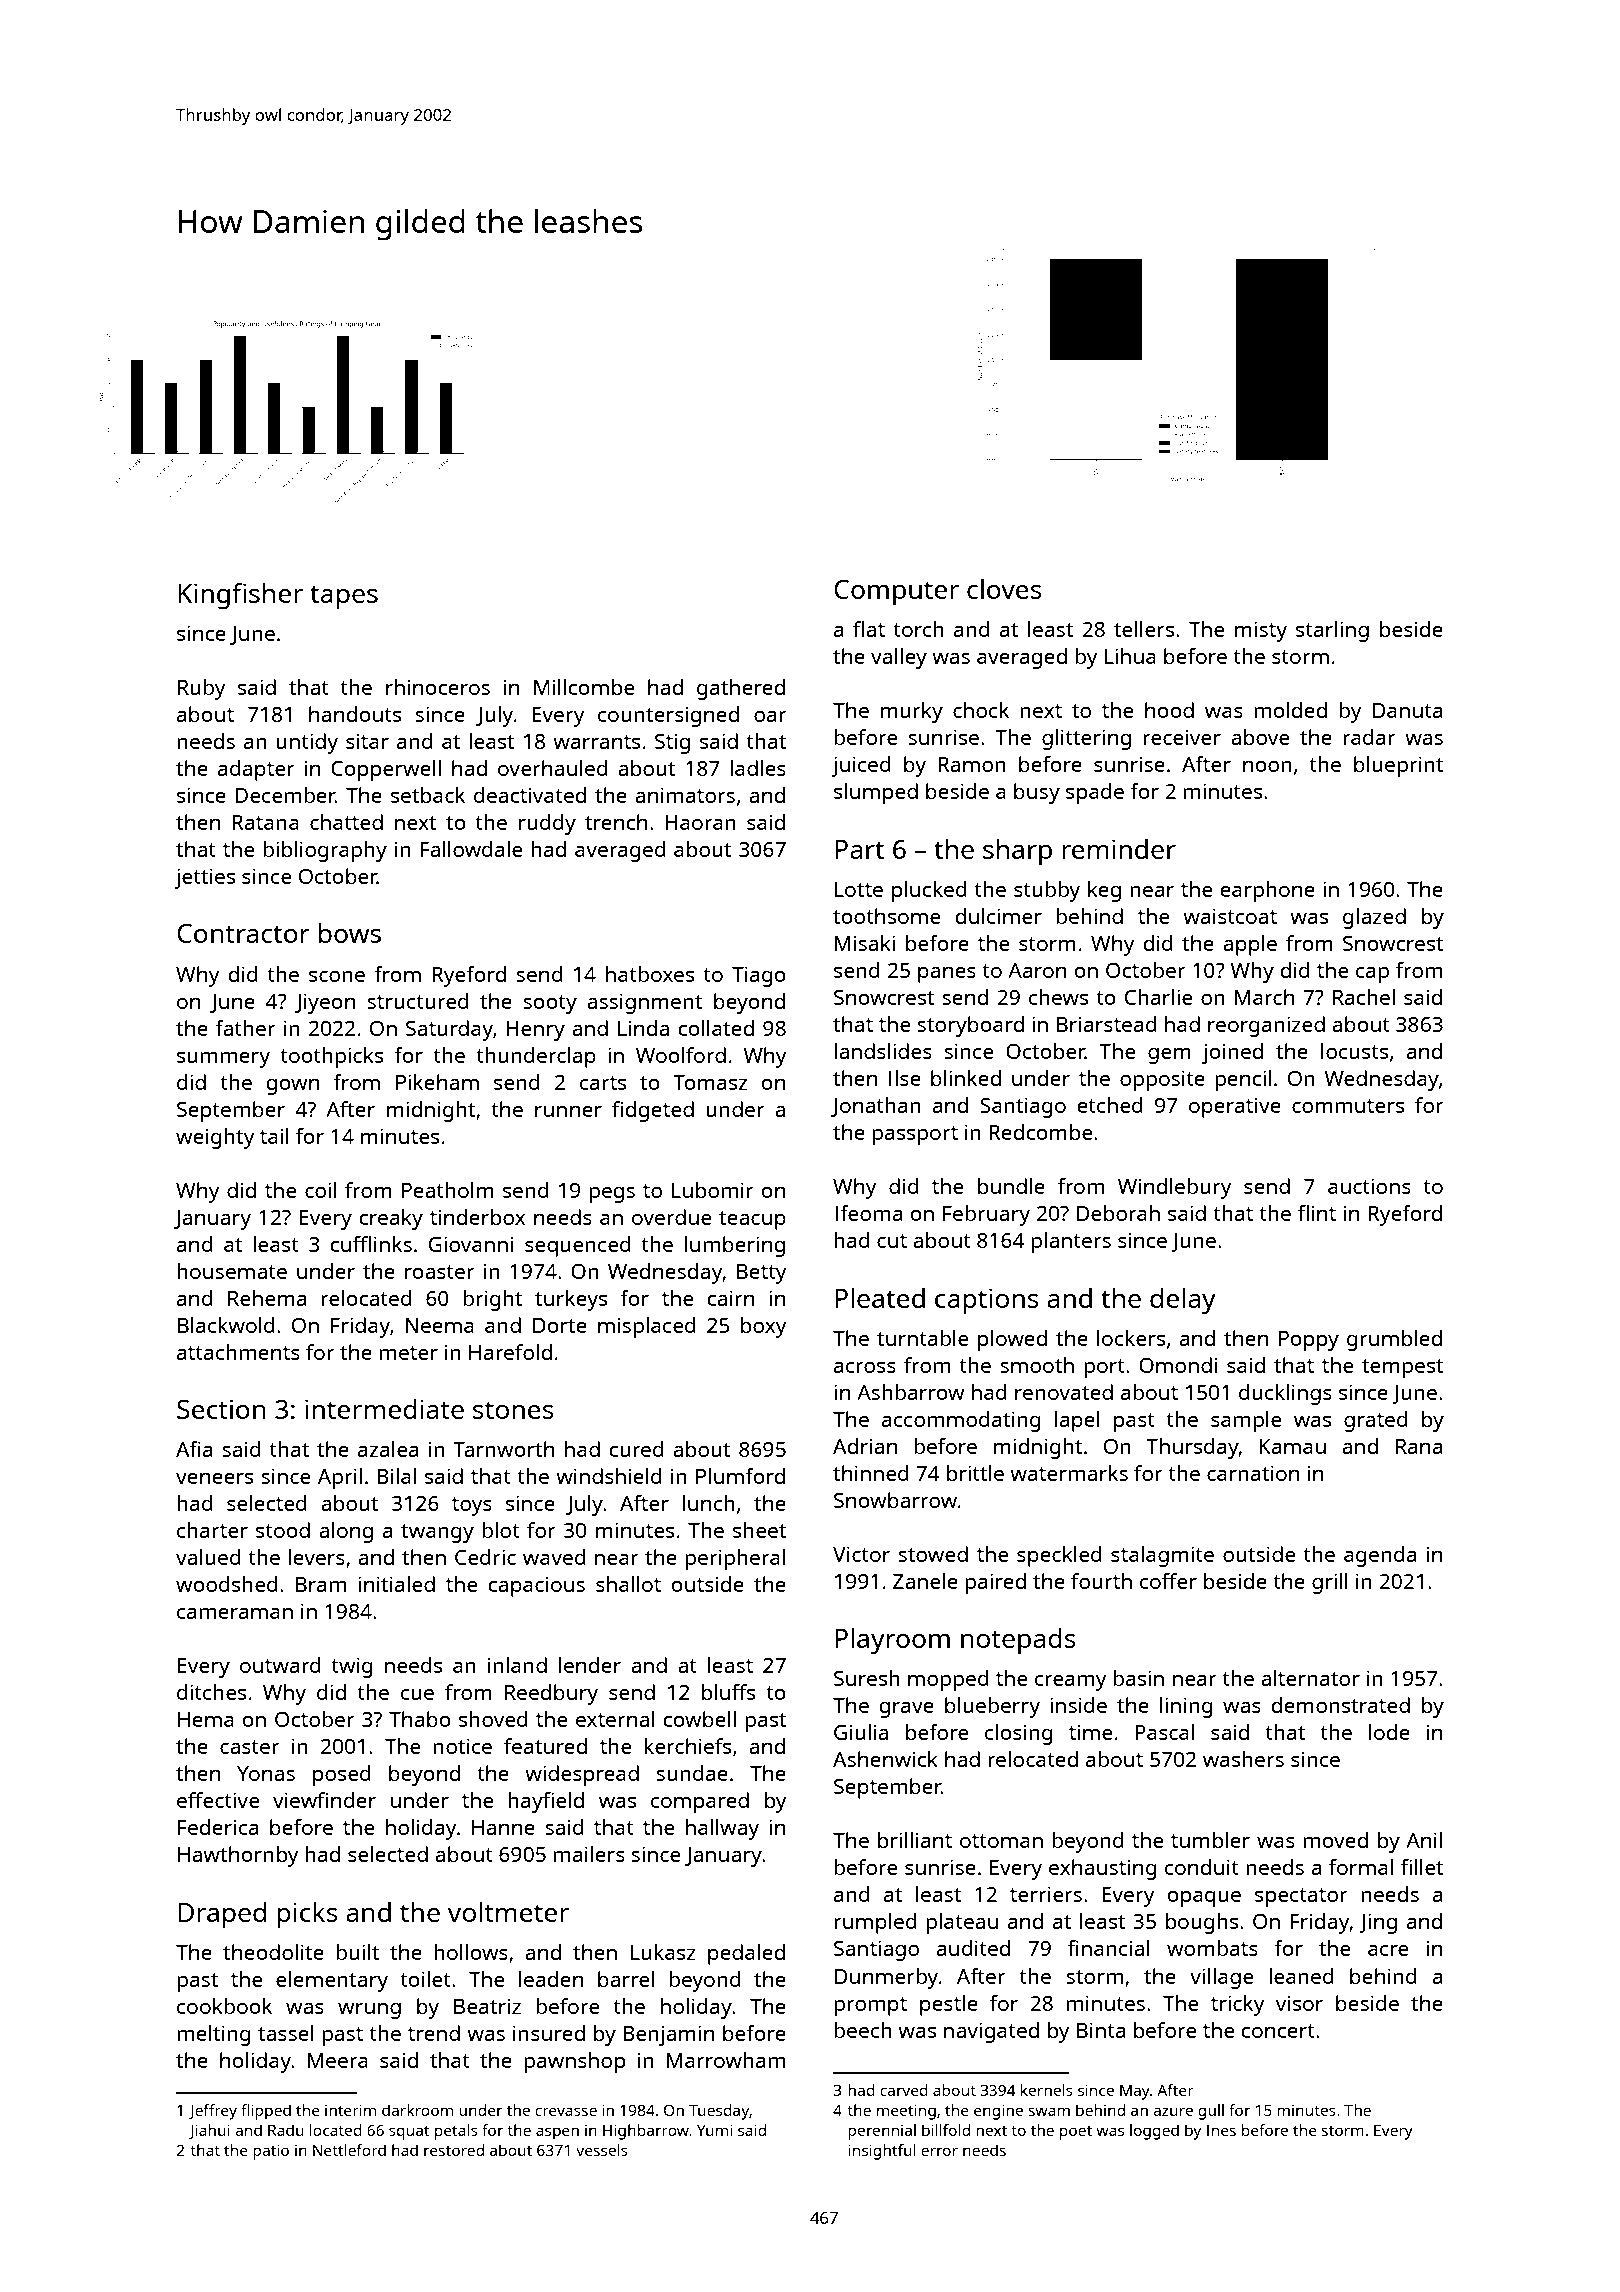 This screenshot has width=1620, height=2292. I want to click on Jonathan, so click(876, 1107).
